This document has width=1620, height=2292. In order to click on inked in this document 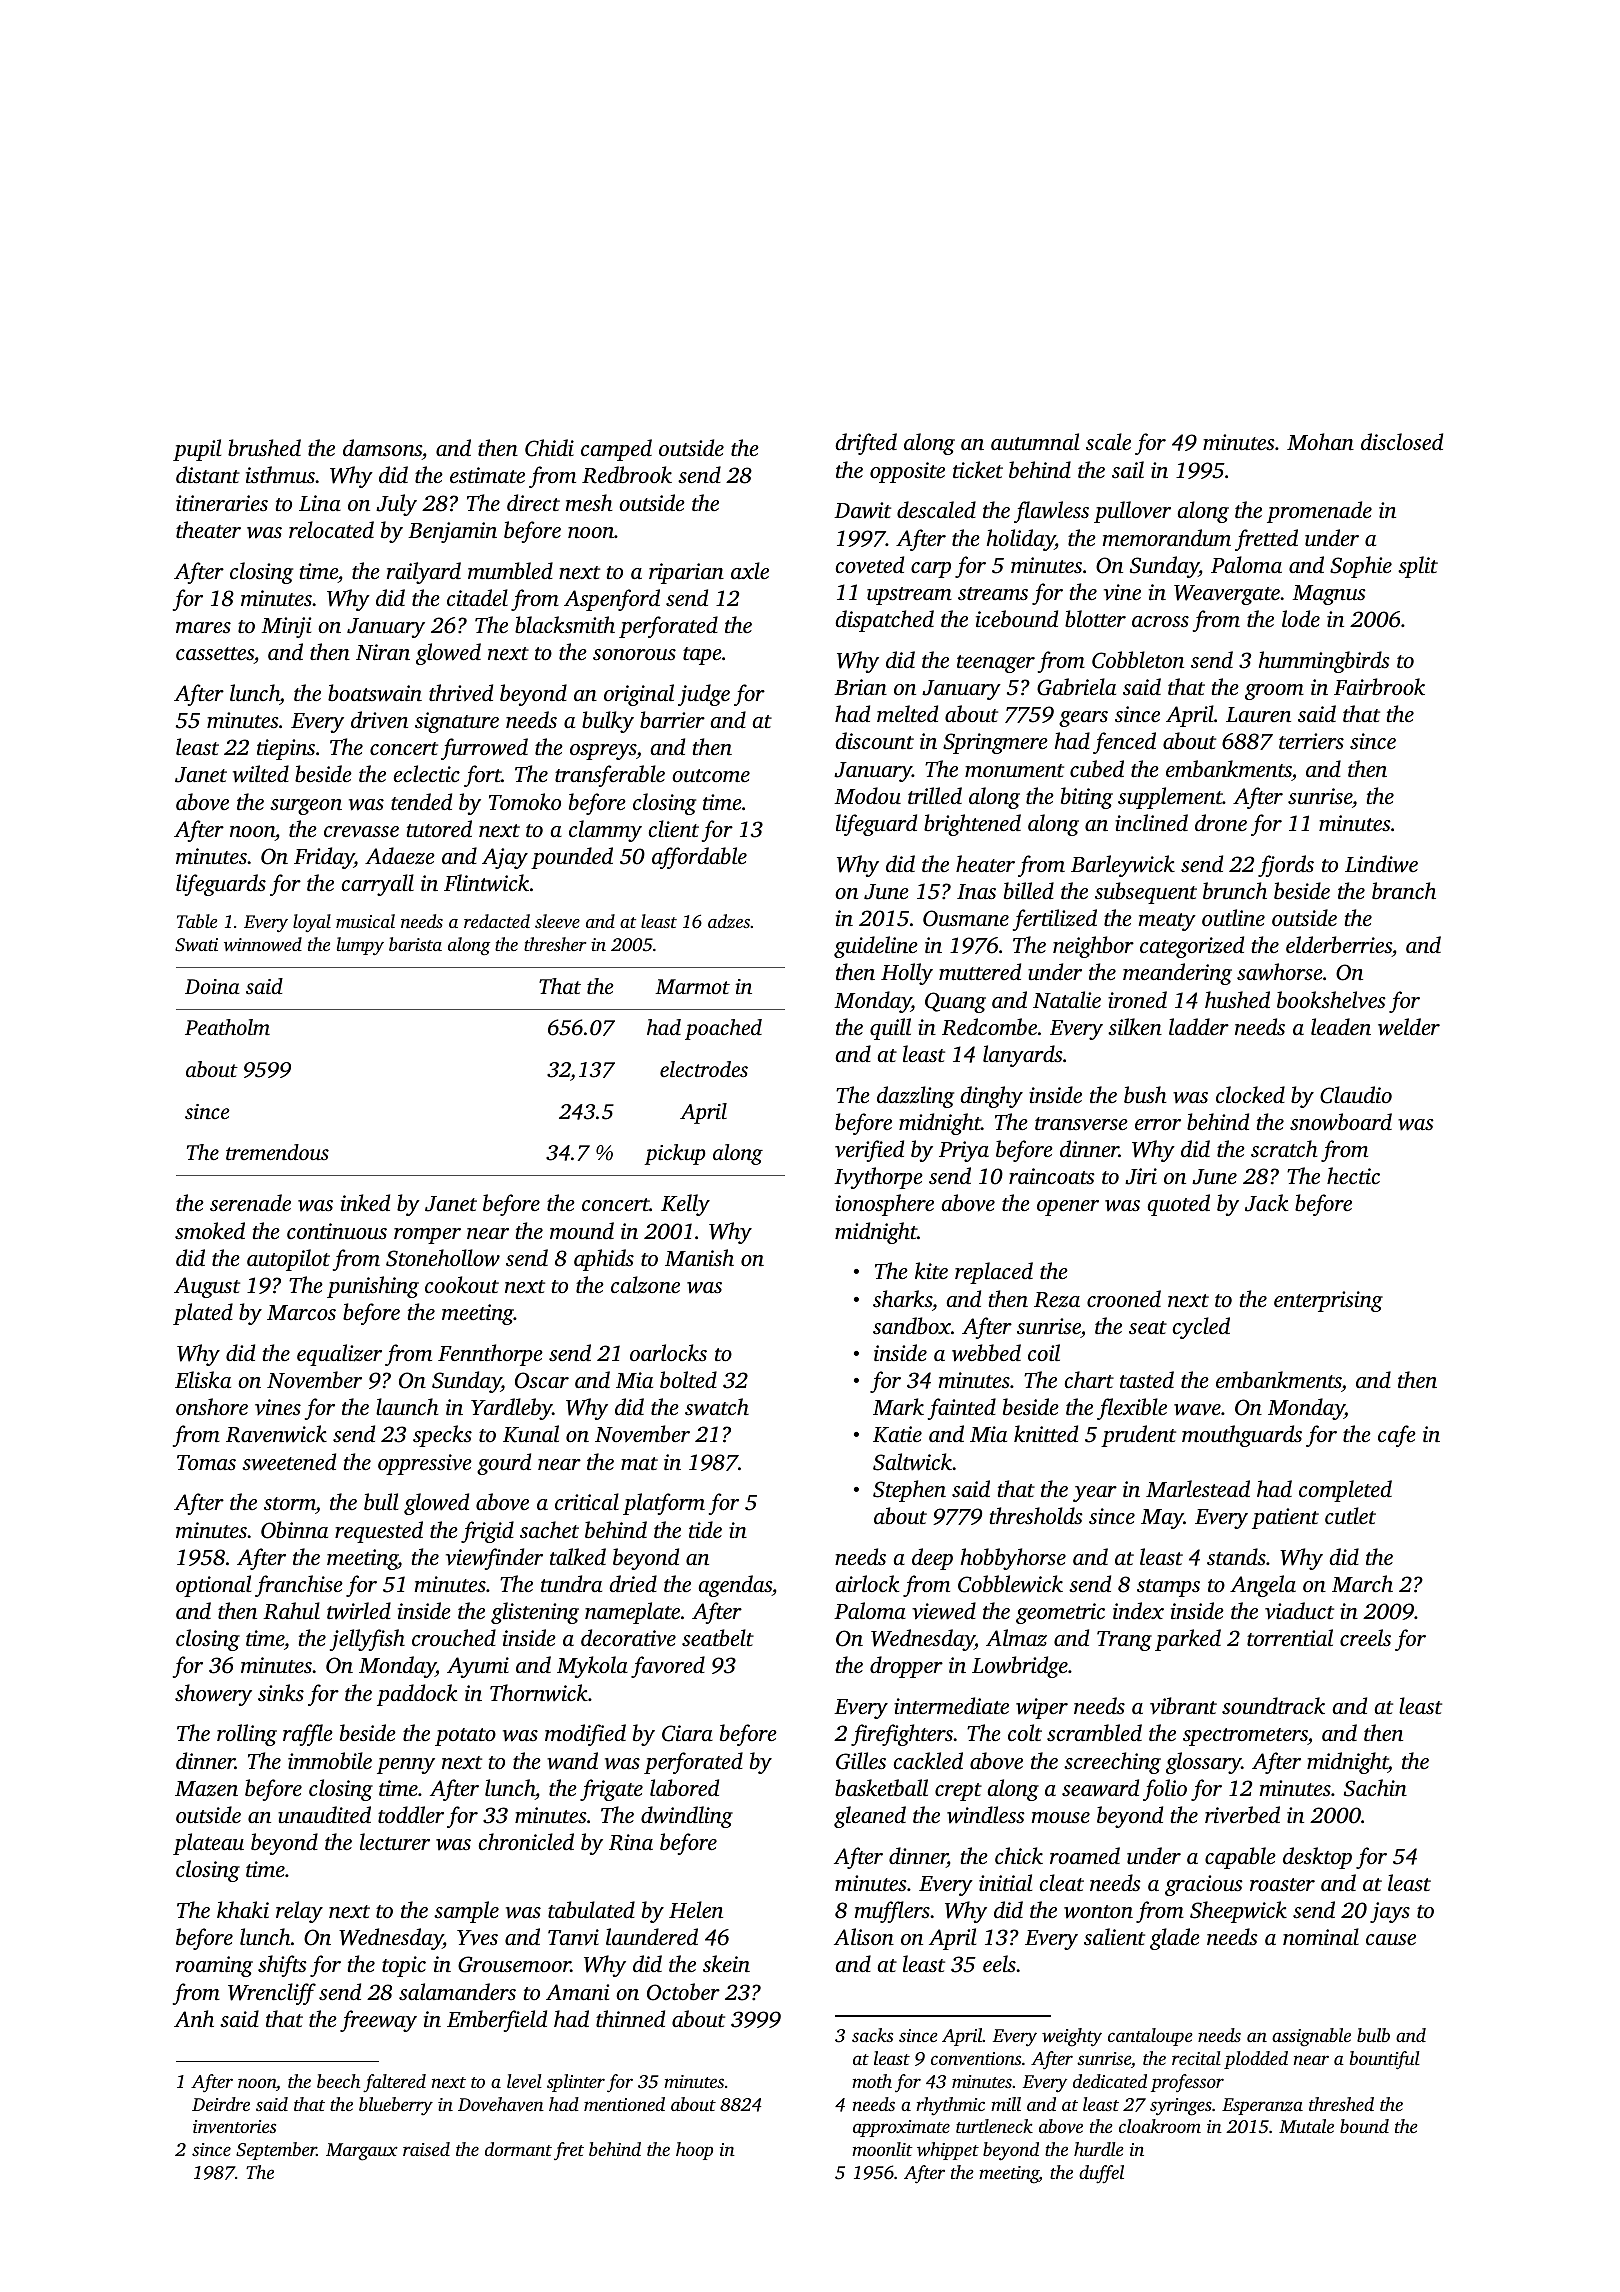, I will do `click(365, 1202)`.
